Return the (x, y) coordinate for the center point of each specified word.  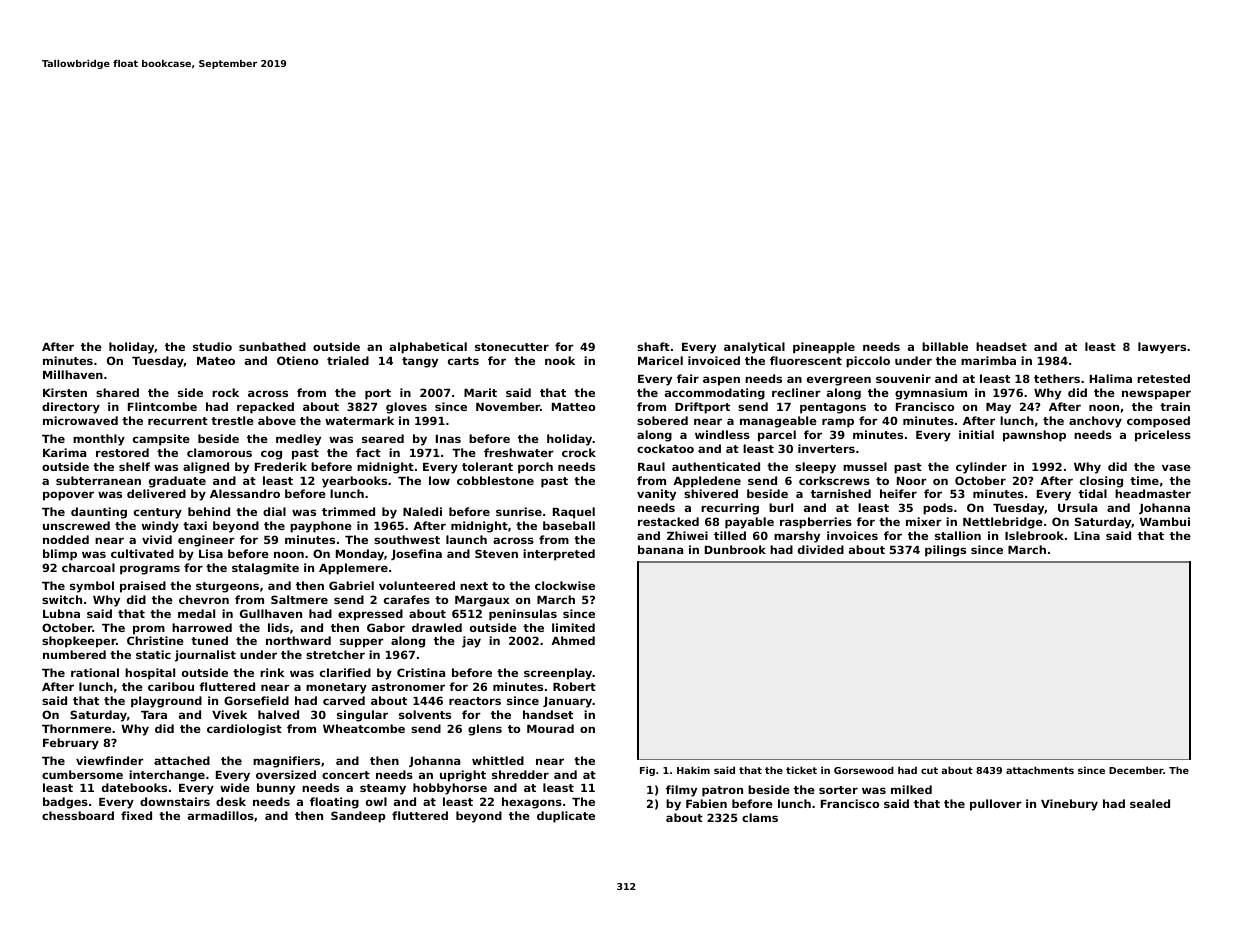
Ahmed (573, 640)
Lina (1087, 535)
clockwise (565, 585)
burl (781, 507)
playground (166, 702)
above (277, 420)
